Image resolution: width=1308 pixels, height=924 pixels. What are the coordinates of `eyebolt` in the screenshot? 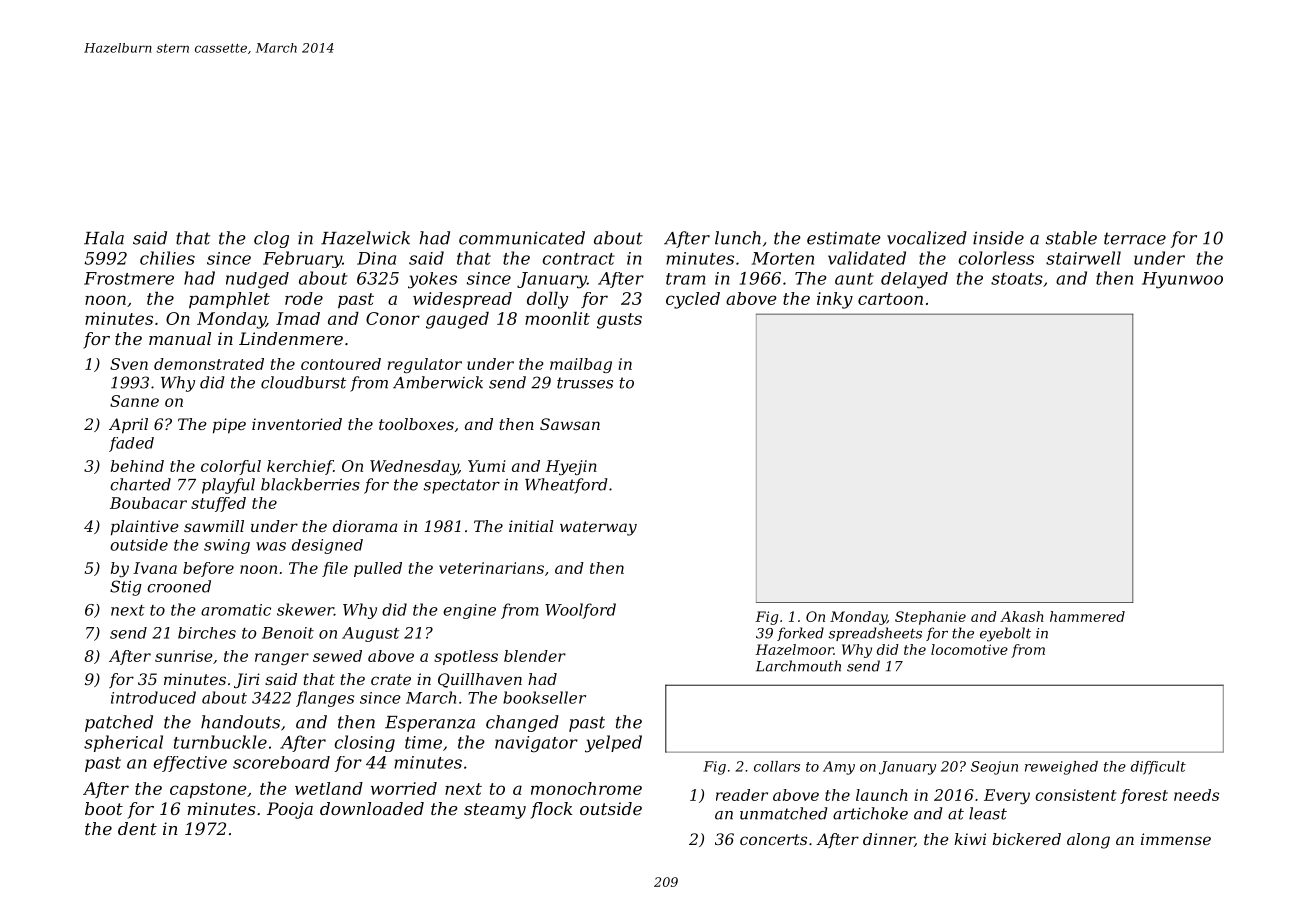 It's located at (1005, 634).
